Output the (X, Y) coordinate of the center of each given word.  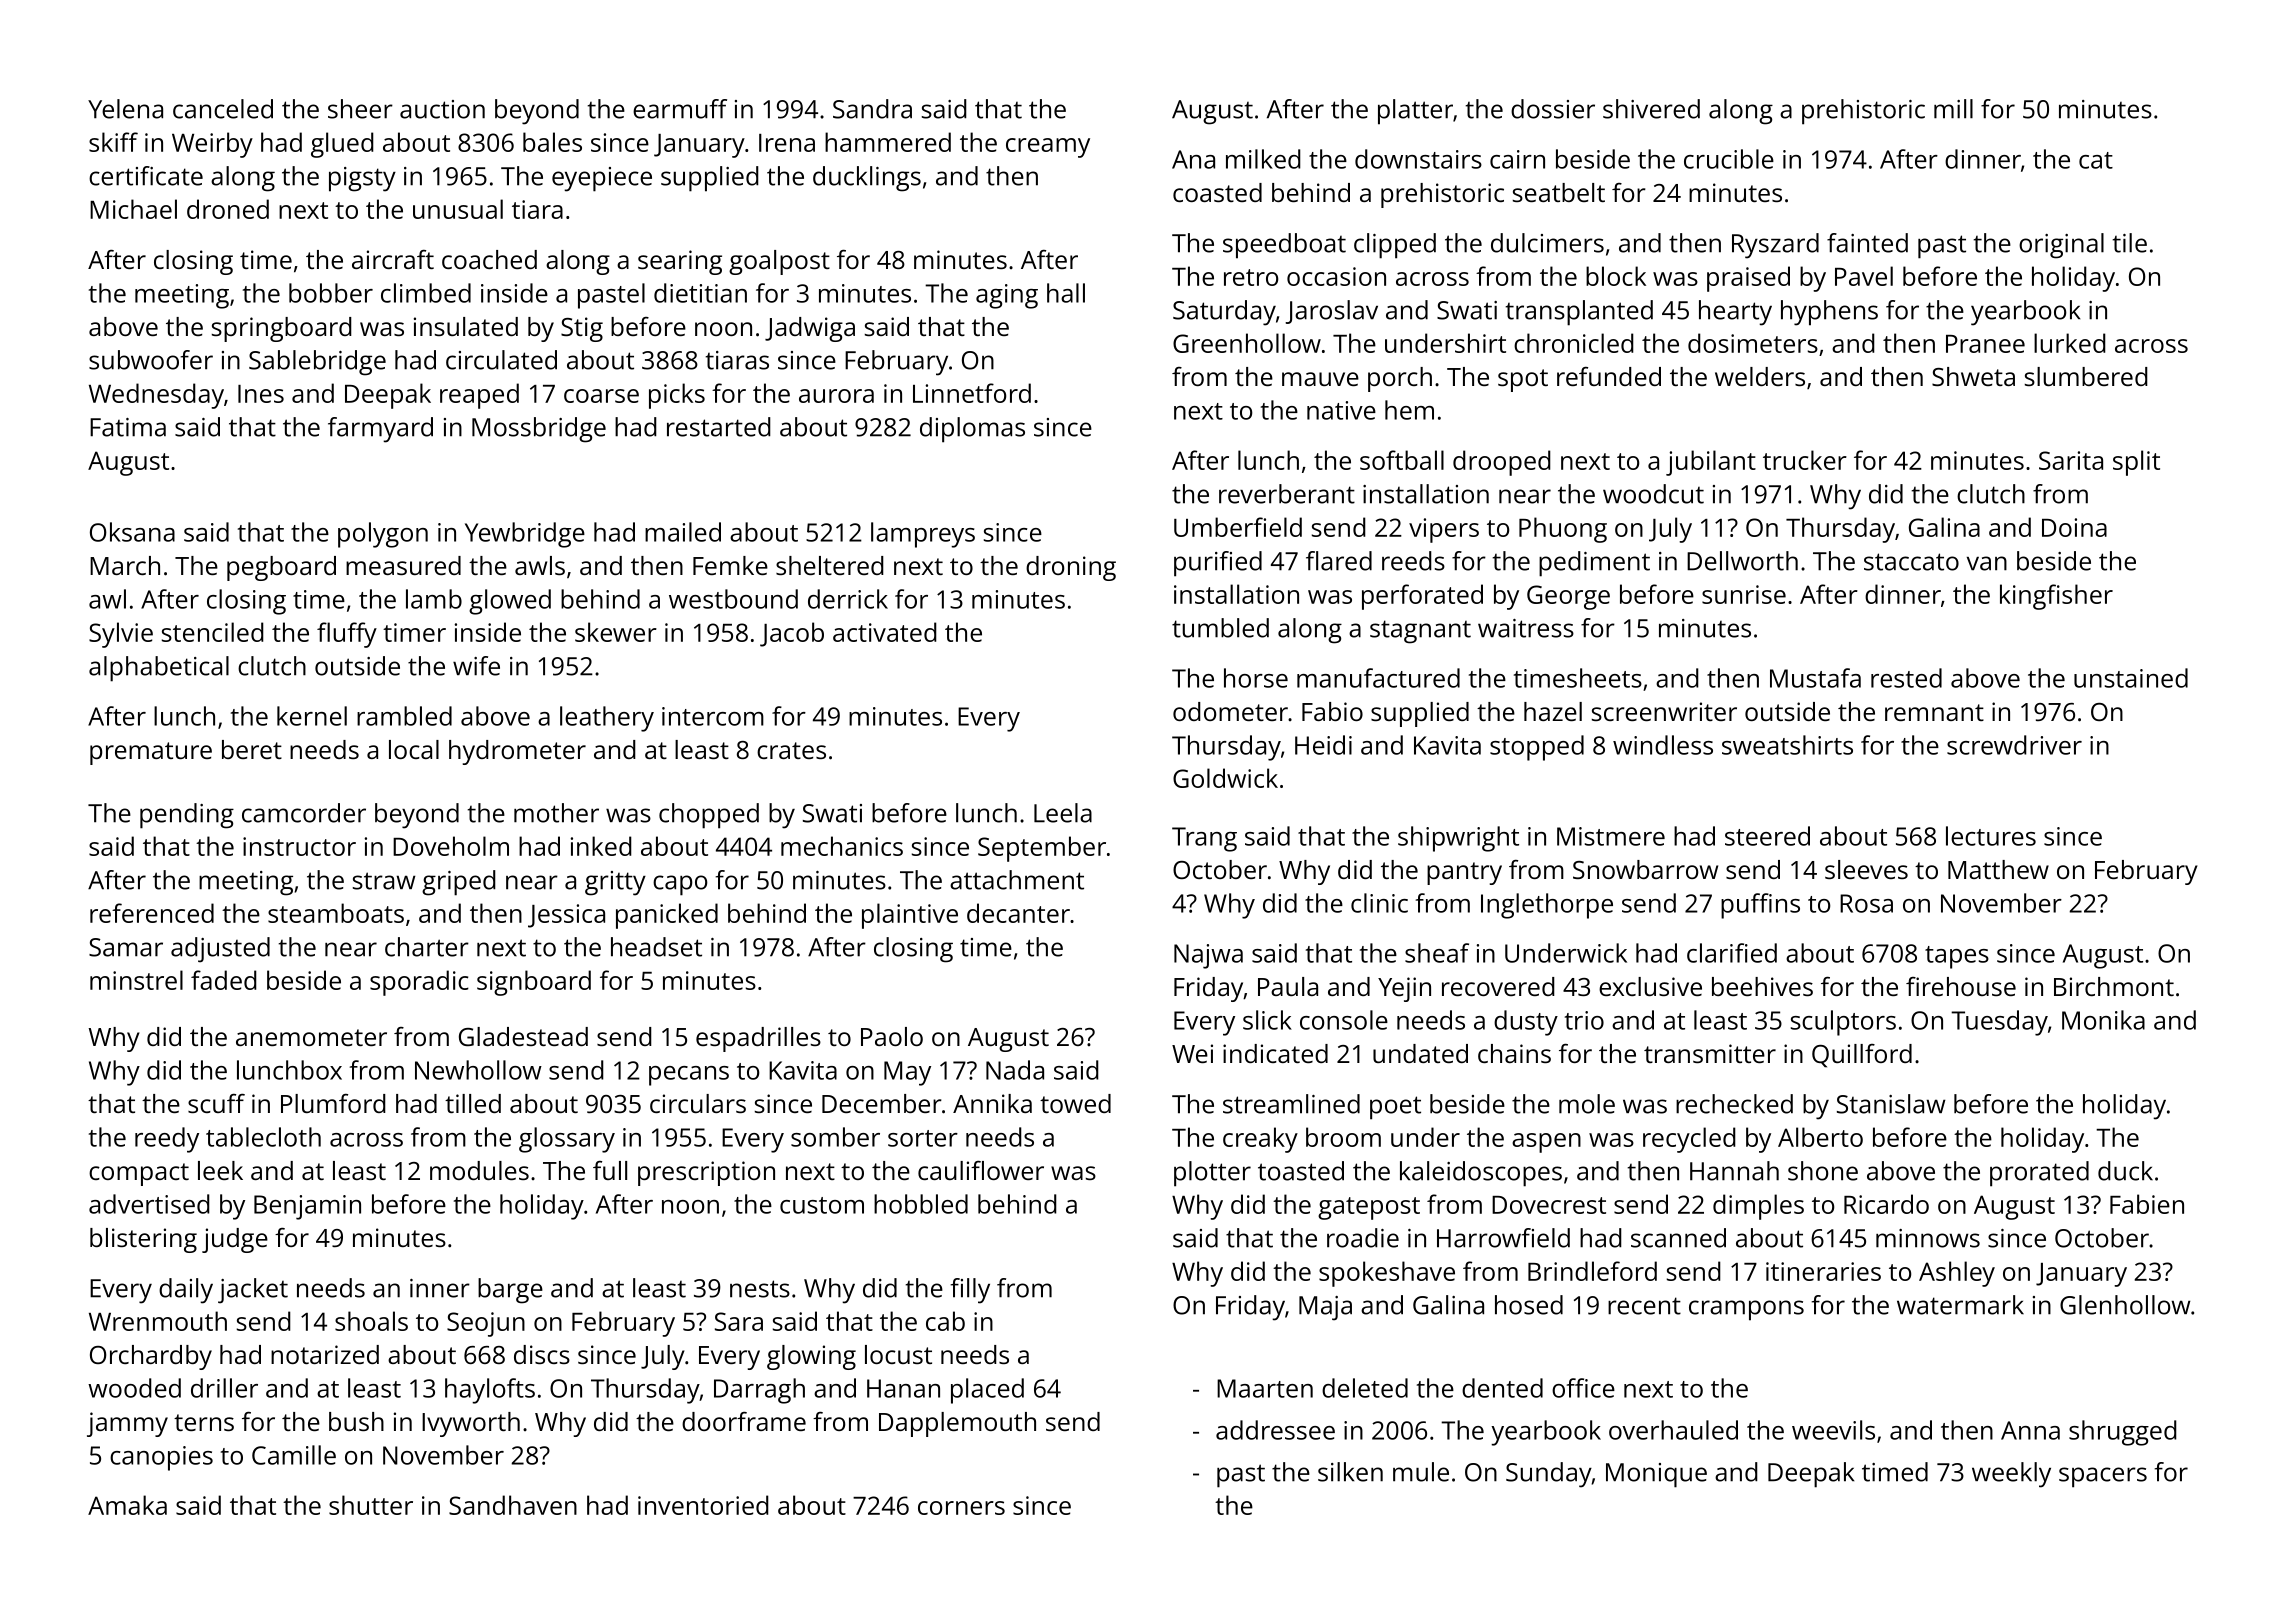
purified (1218, 564)
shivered (1651, 109)
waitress (1526, 628)
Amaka (127, 1505)
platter (1415, 112)
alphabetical (159, 669)
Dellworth (1742, 561)
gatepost (1369, 1208)
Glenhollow (2125, 1305)
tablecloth (263, 1137)
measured (403, 565)
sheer (360, 109)
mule (1421, 1472)
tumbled (1220, 628)
